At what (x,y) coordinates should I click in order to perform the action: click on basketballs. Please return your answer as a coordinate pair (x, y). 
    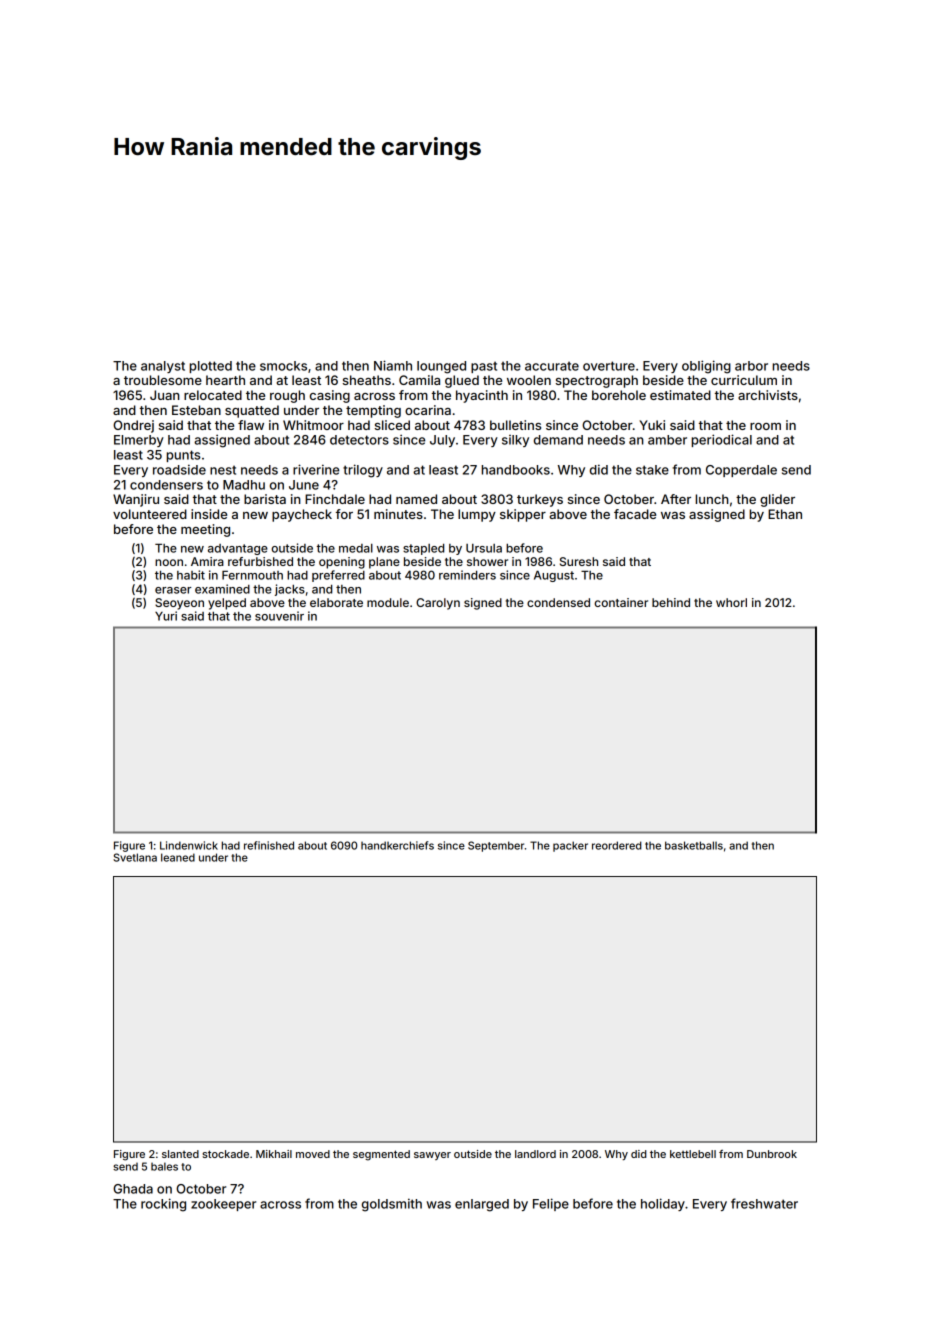
    Looking at the image, I should click on (694, 845).
